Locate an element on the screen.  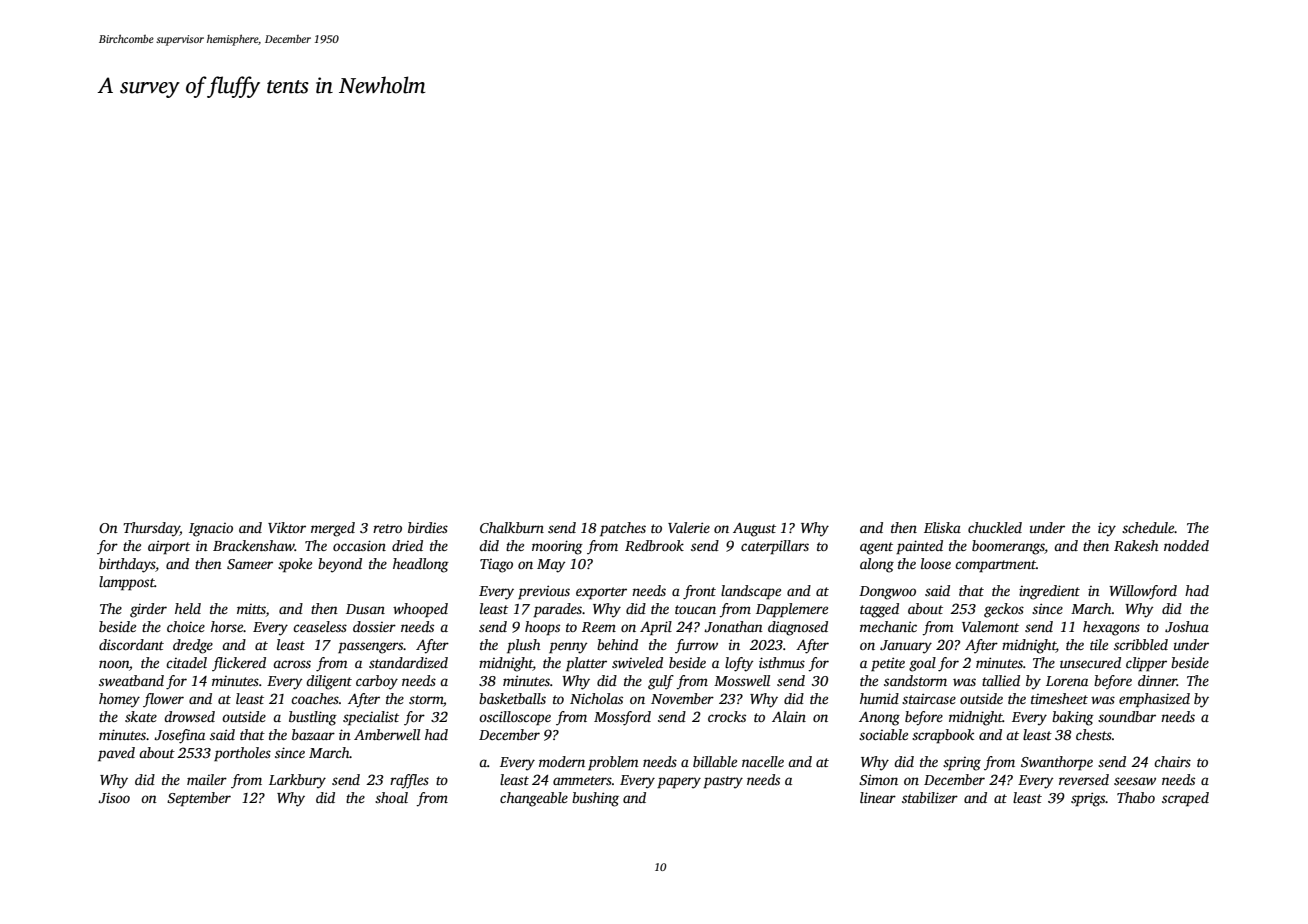
emphasized is located at coordinates (1154, 700).
